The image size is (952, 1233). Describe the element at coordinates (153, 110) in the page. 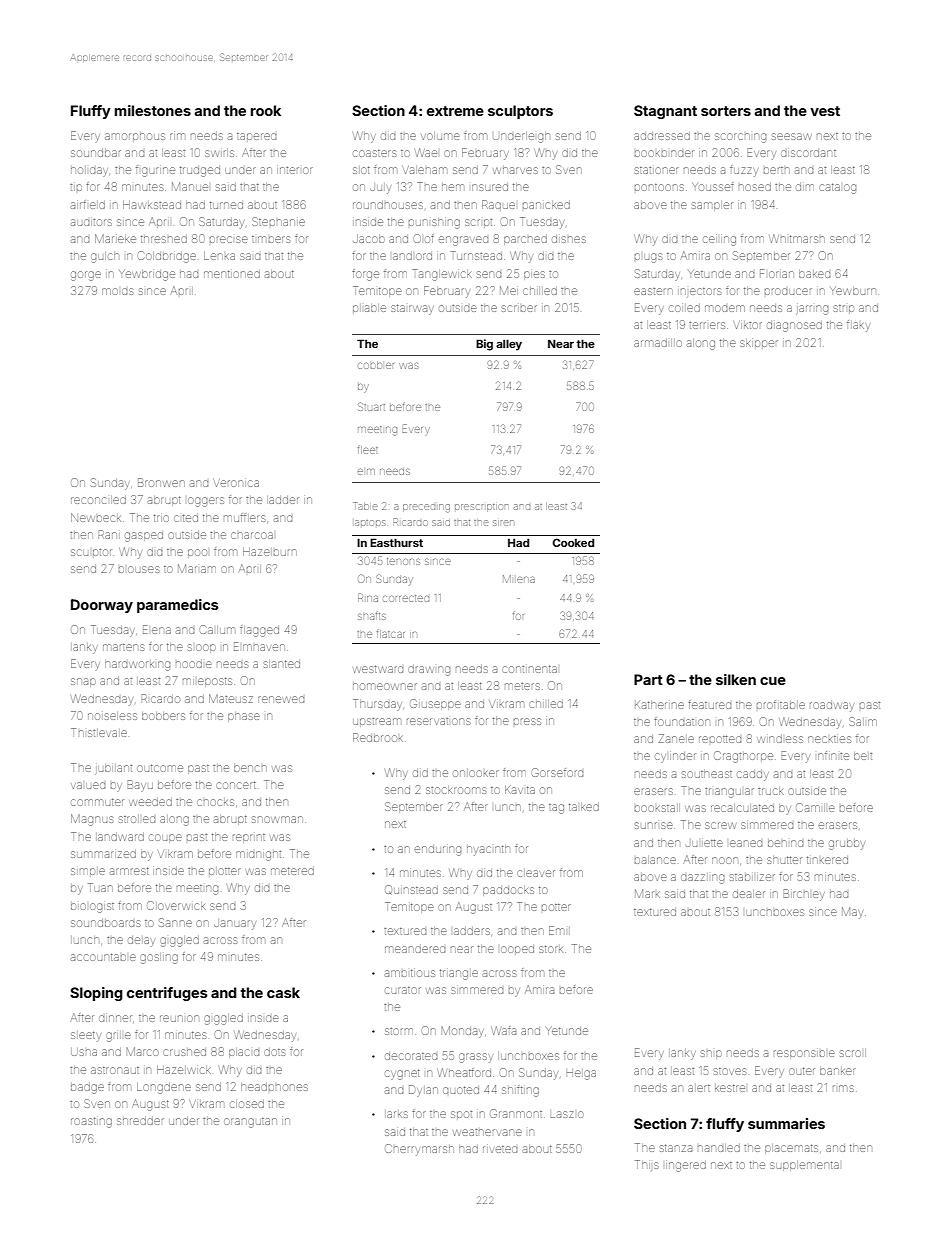

I see `milestones` at that location.
